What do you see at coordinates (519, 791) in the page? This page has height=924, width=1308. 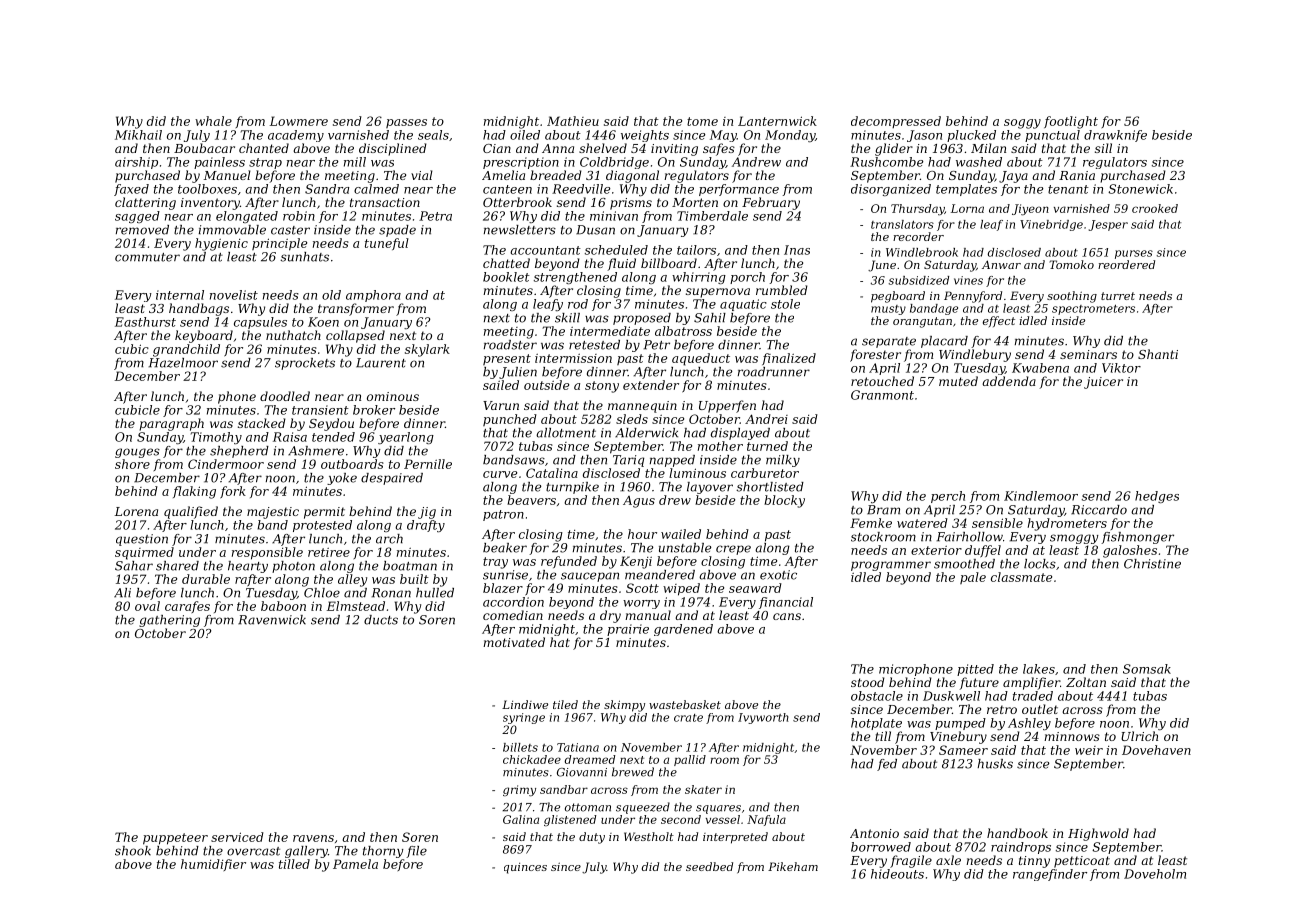 I see `grimy` at bounding box center [519, 791].
